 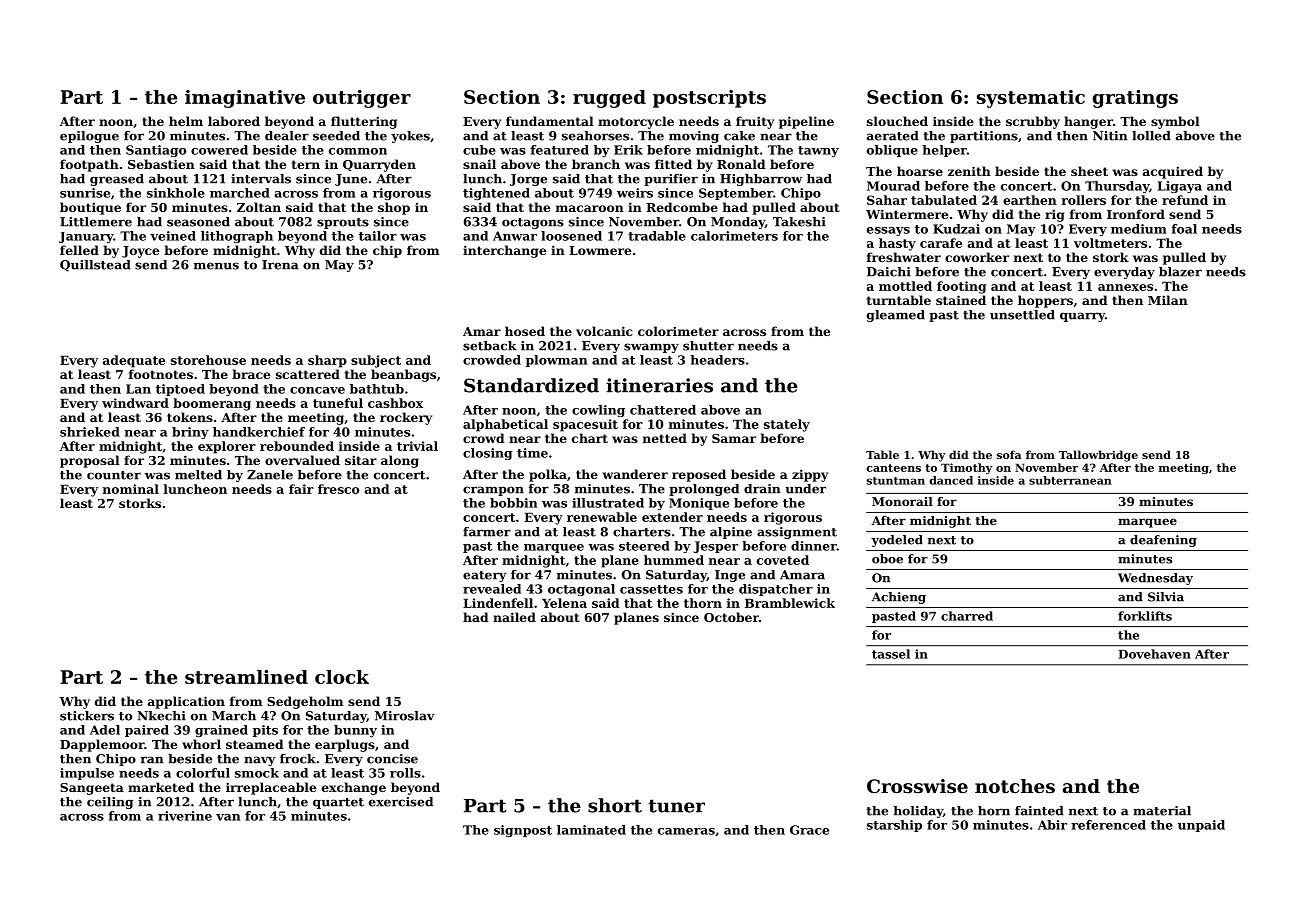 What do you see at coordinates (677, 806) in the page?
I see `tuner` at bounding box center [677, 806].
